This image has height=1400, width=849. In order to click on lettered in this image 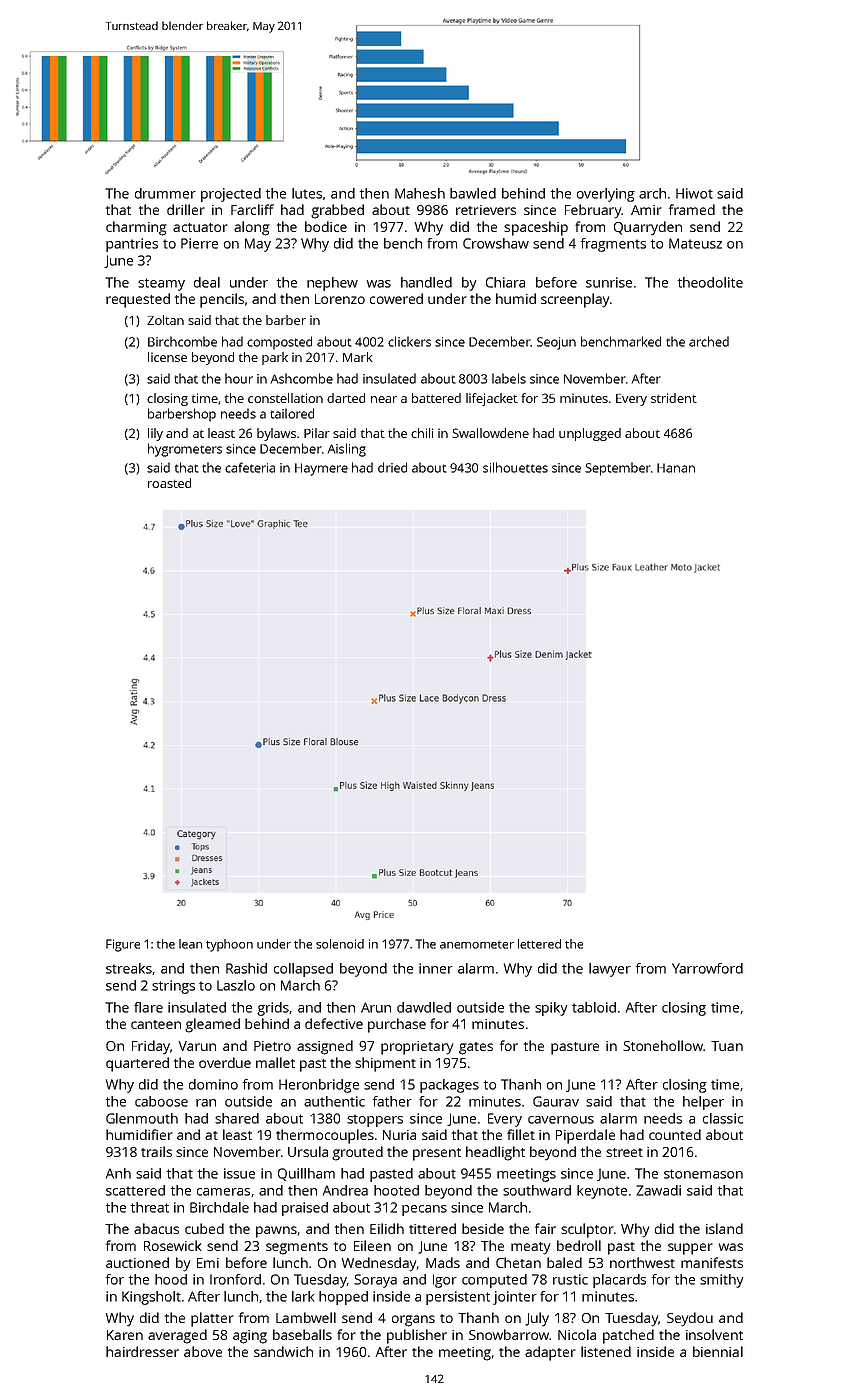, I will do `click(539, 944)`.
